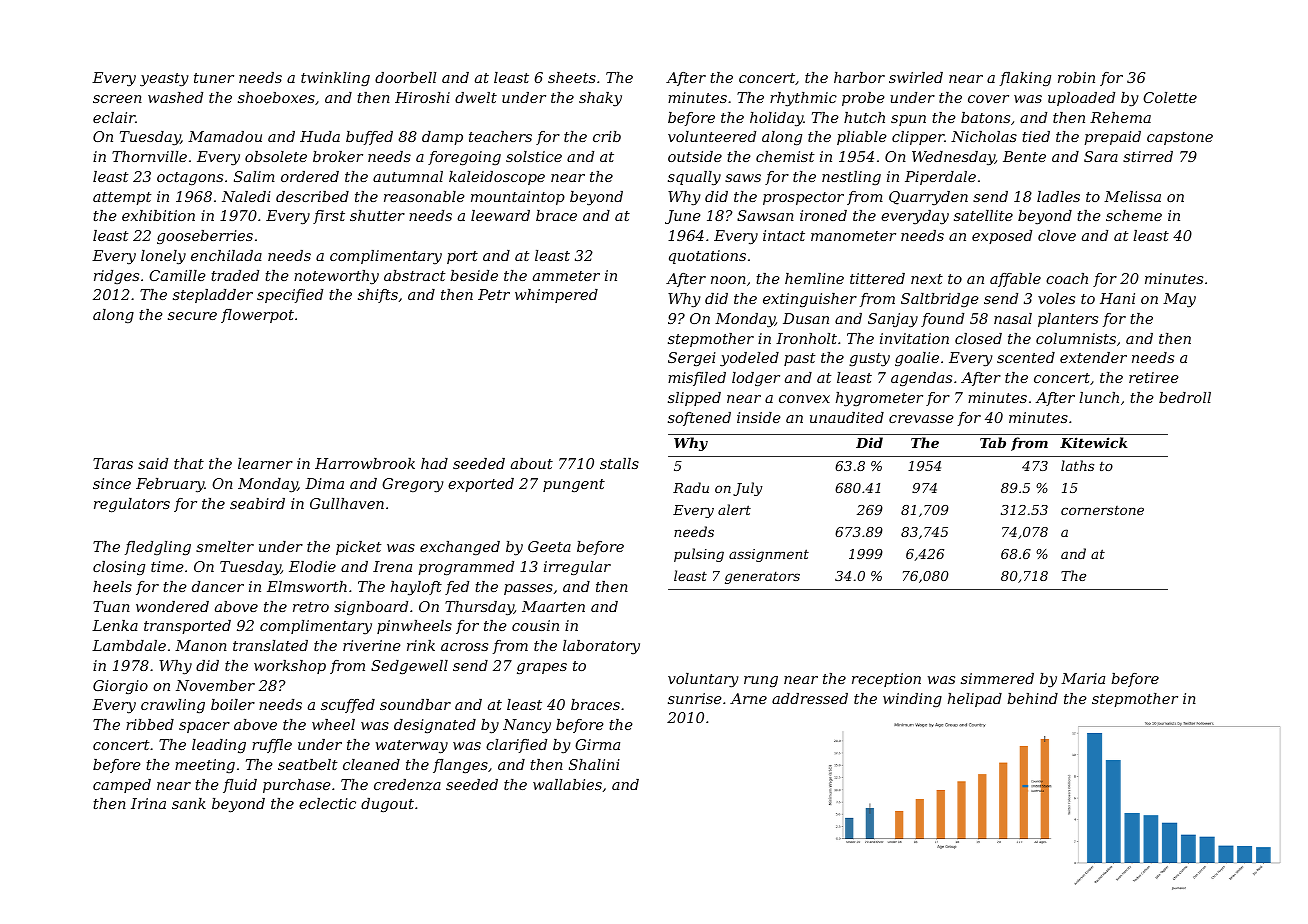  Describe the element at coordinates (1083, 678) in the image. I see `Maria` at that location.
